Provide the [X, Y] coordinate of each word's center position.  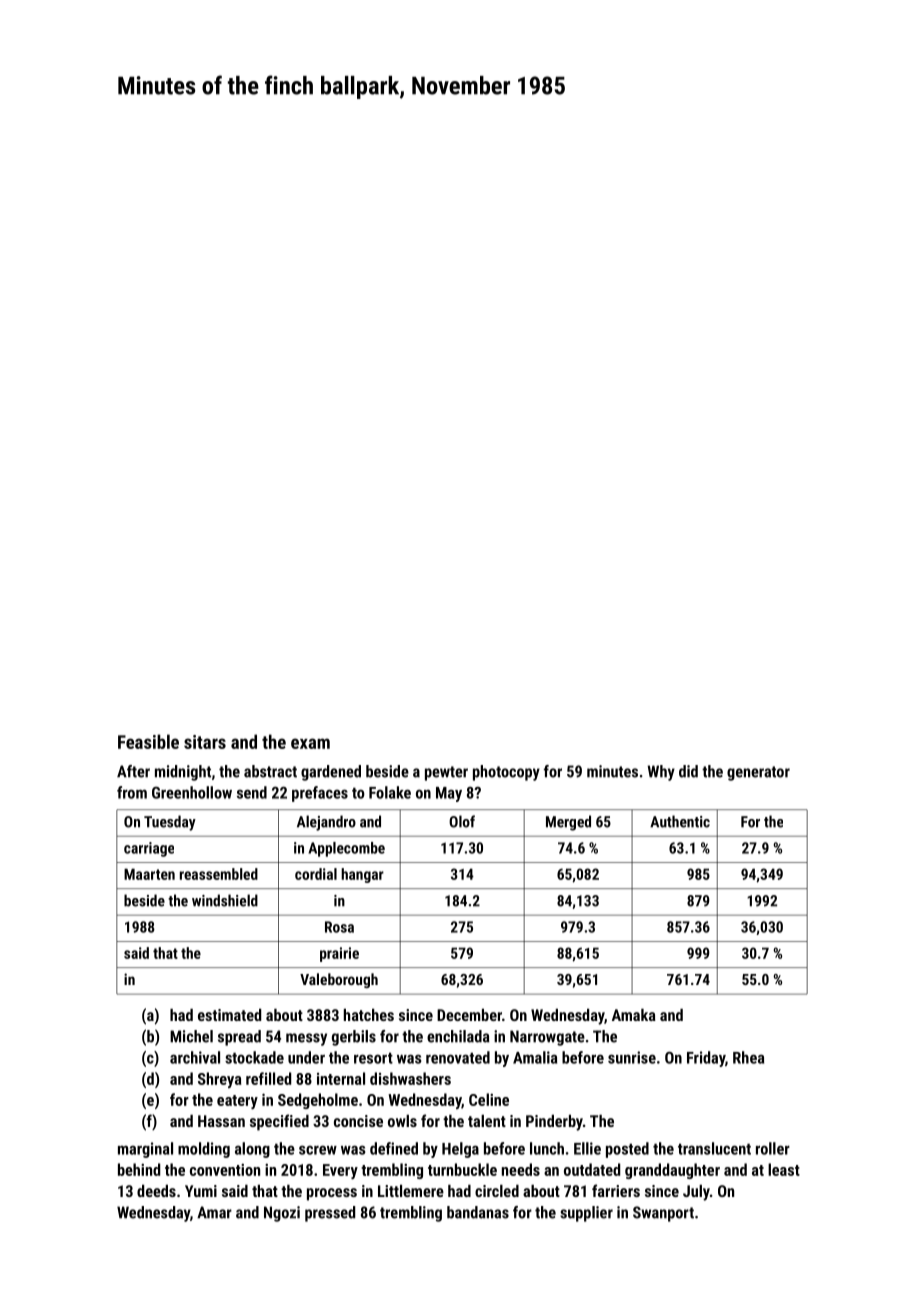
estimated [229, 1015]
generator [758, 773]
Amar [214, 1212]
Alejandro [326, 823]
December [469, 1015]
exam [310, 743]
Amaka [634, 1014]
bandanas [478, 1212]
